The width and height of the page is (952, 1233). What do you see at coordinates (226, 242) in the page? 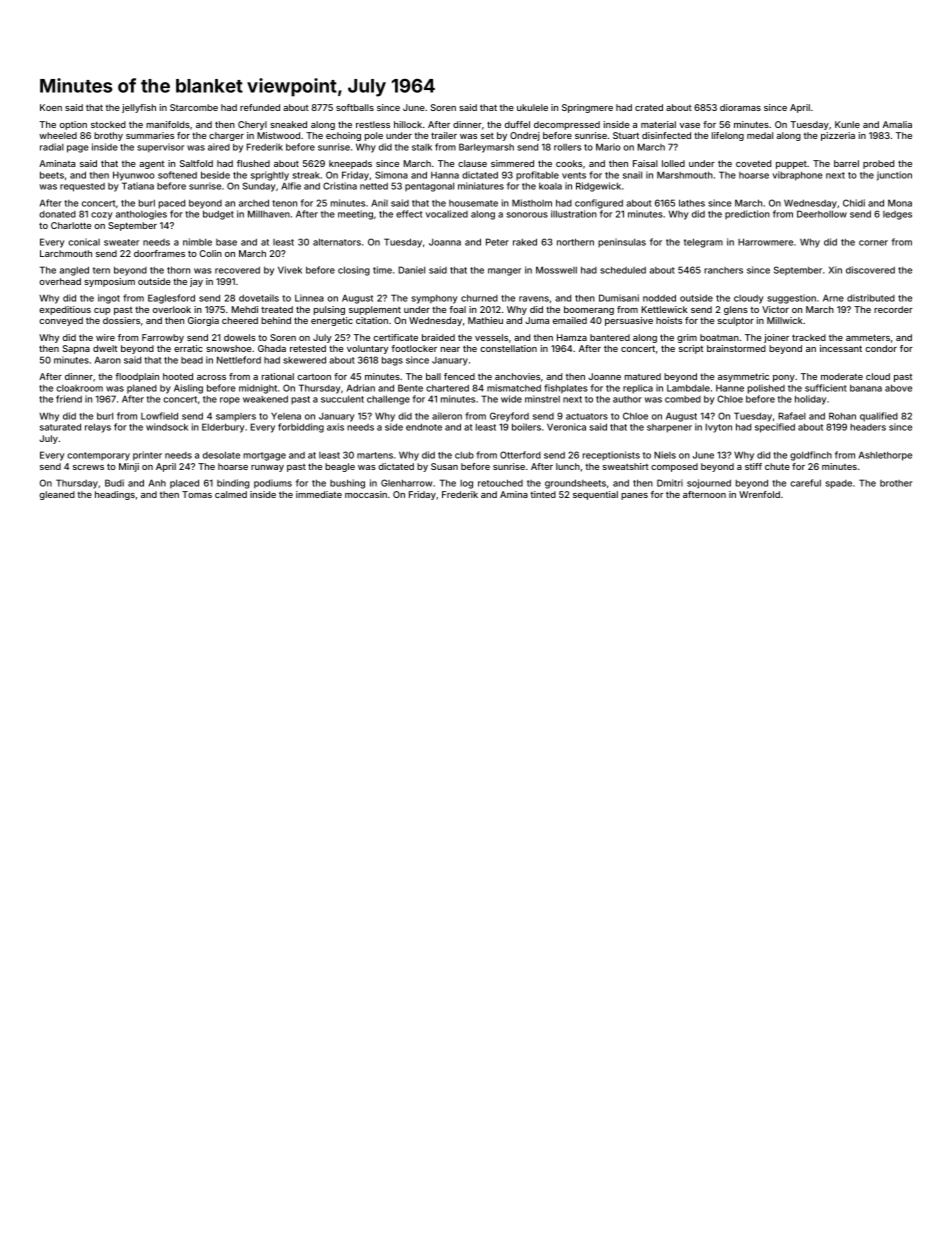
I see `base` at bounding box center [226, 242].
